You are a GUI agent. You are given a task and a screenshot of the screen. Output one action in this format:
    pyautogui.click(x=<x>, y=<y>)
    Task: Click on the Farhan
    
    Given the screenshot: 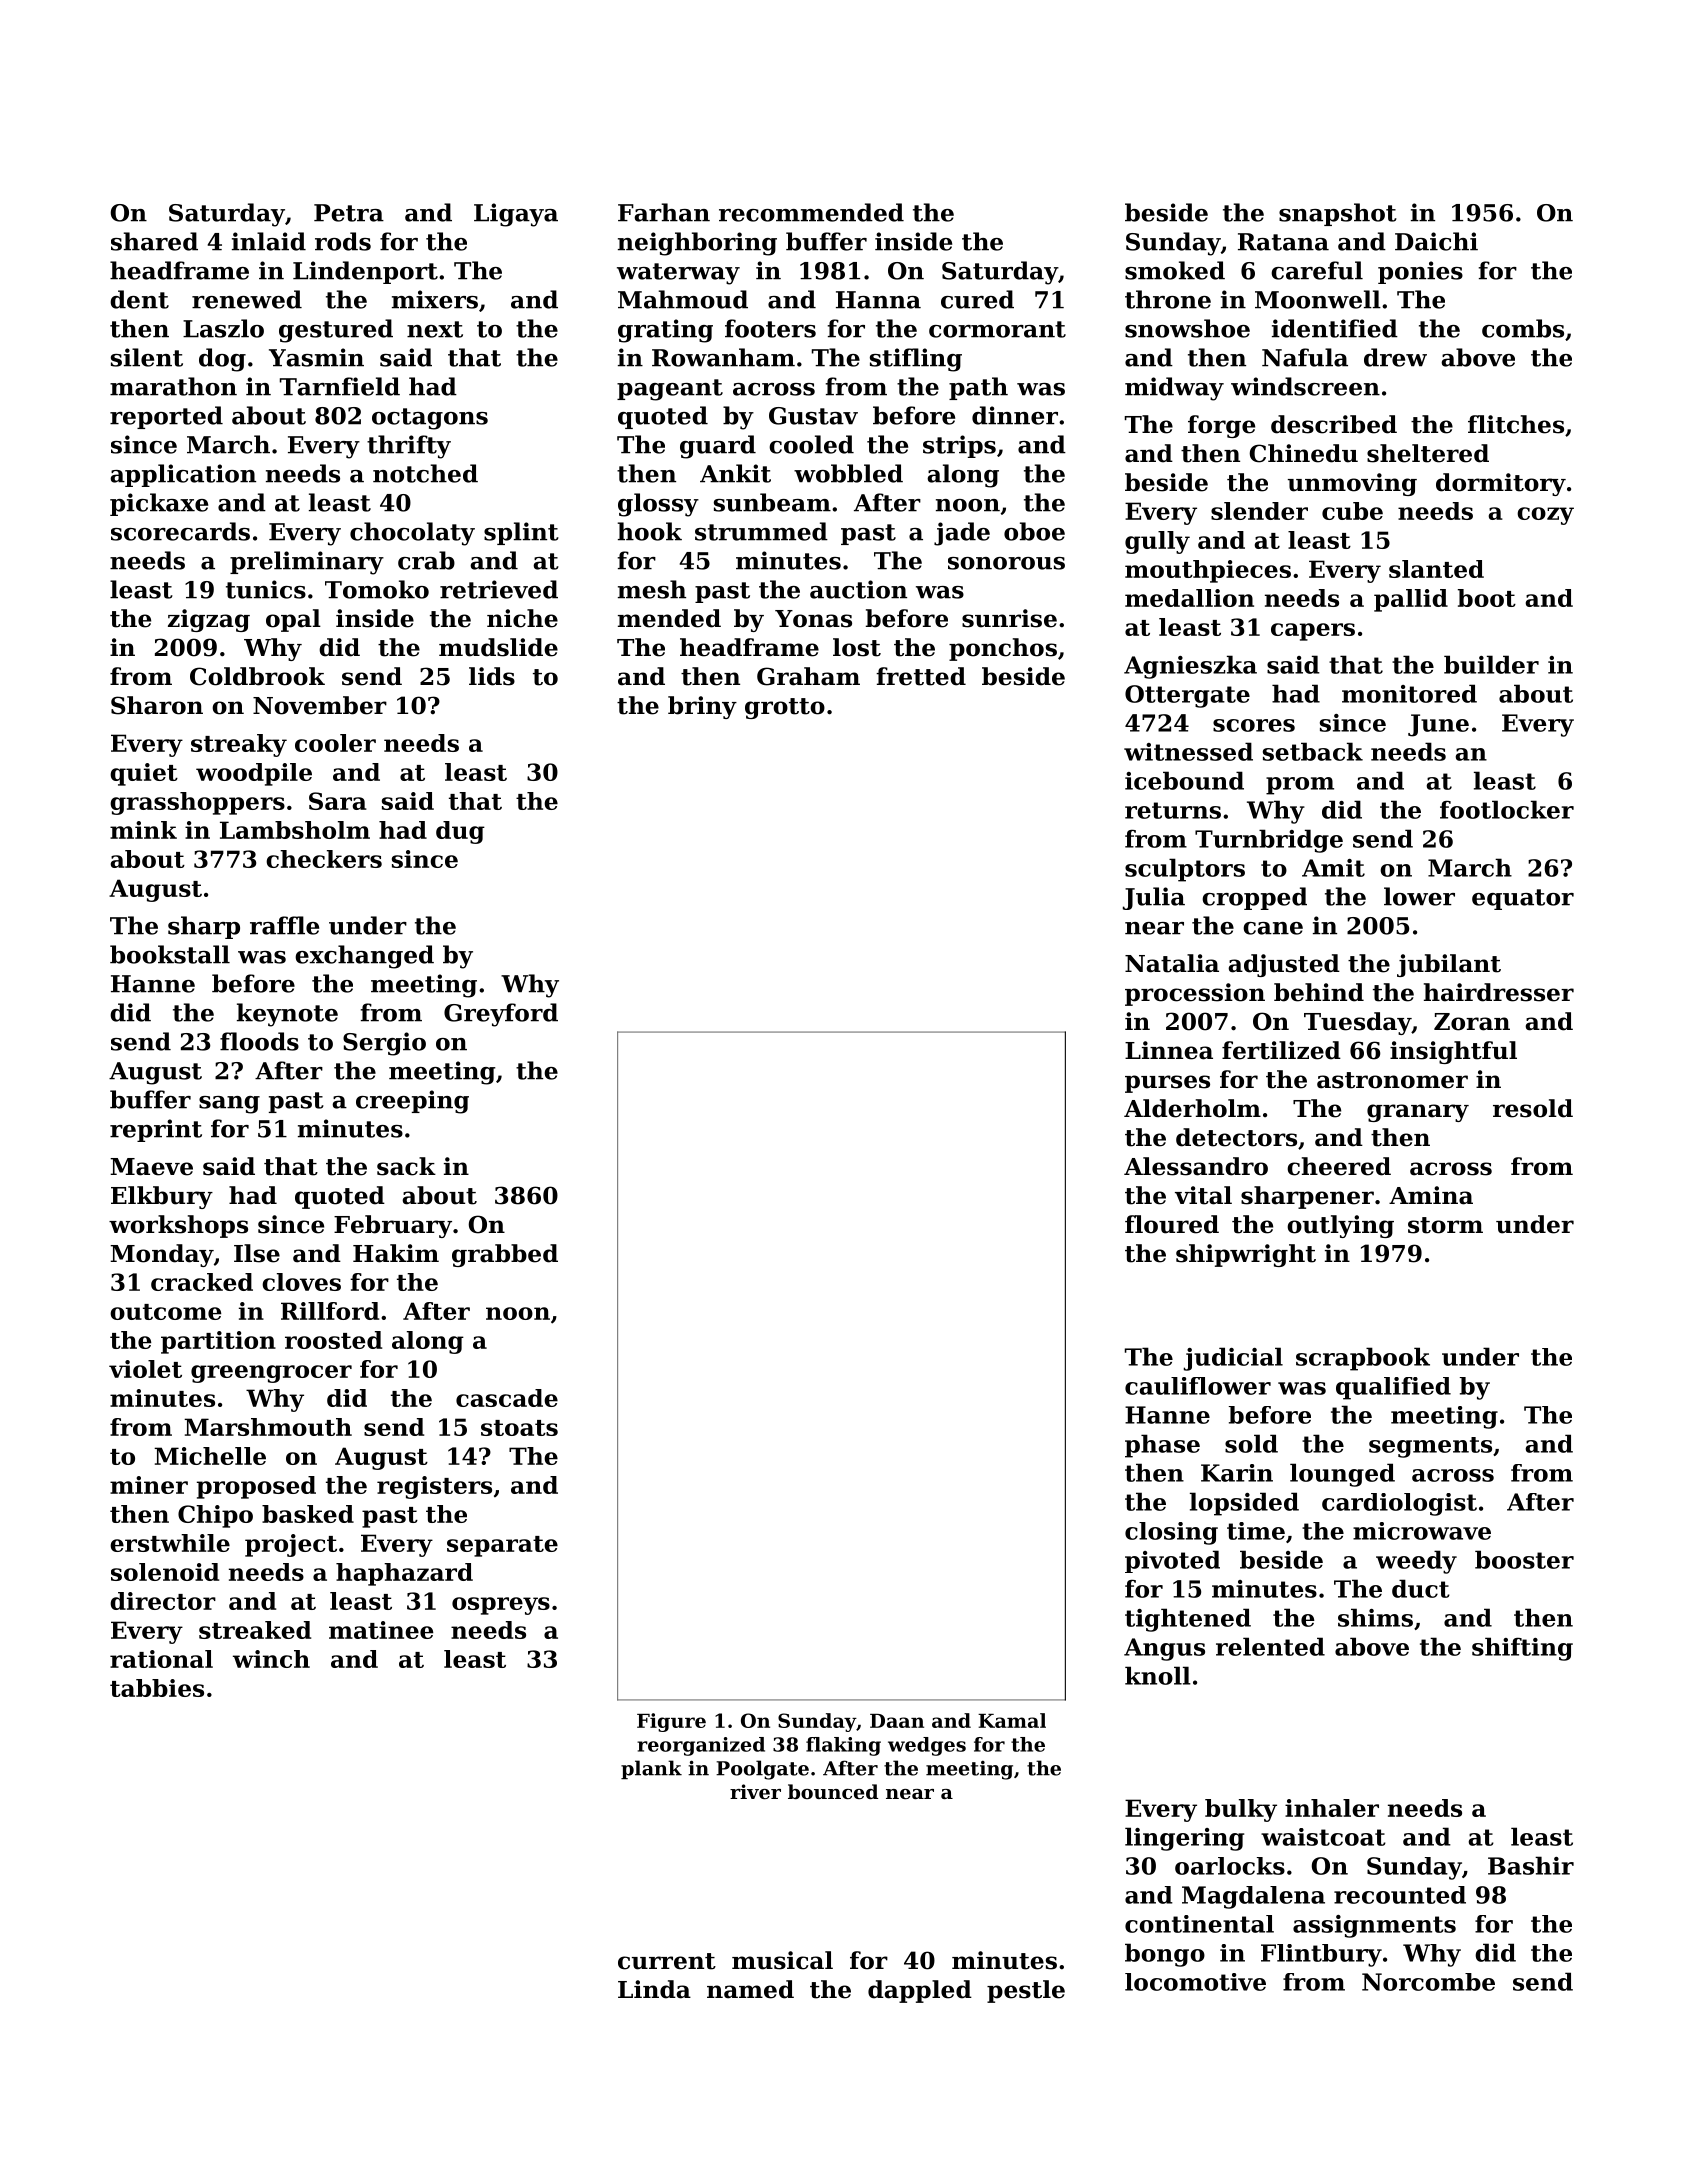 What is the action you would take?
    pyautogui.click(x=664, y=212)
